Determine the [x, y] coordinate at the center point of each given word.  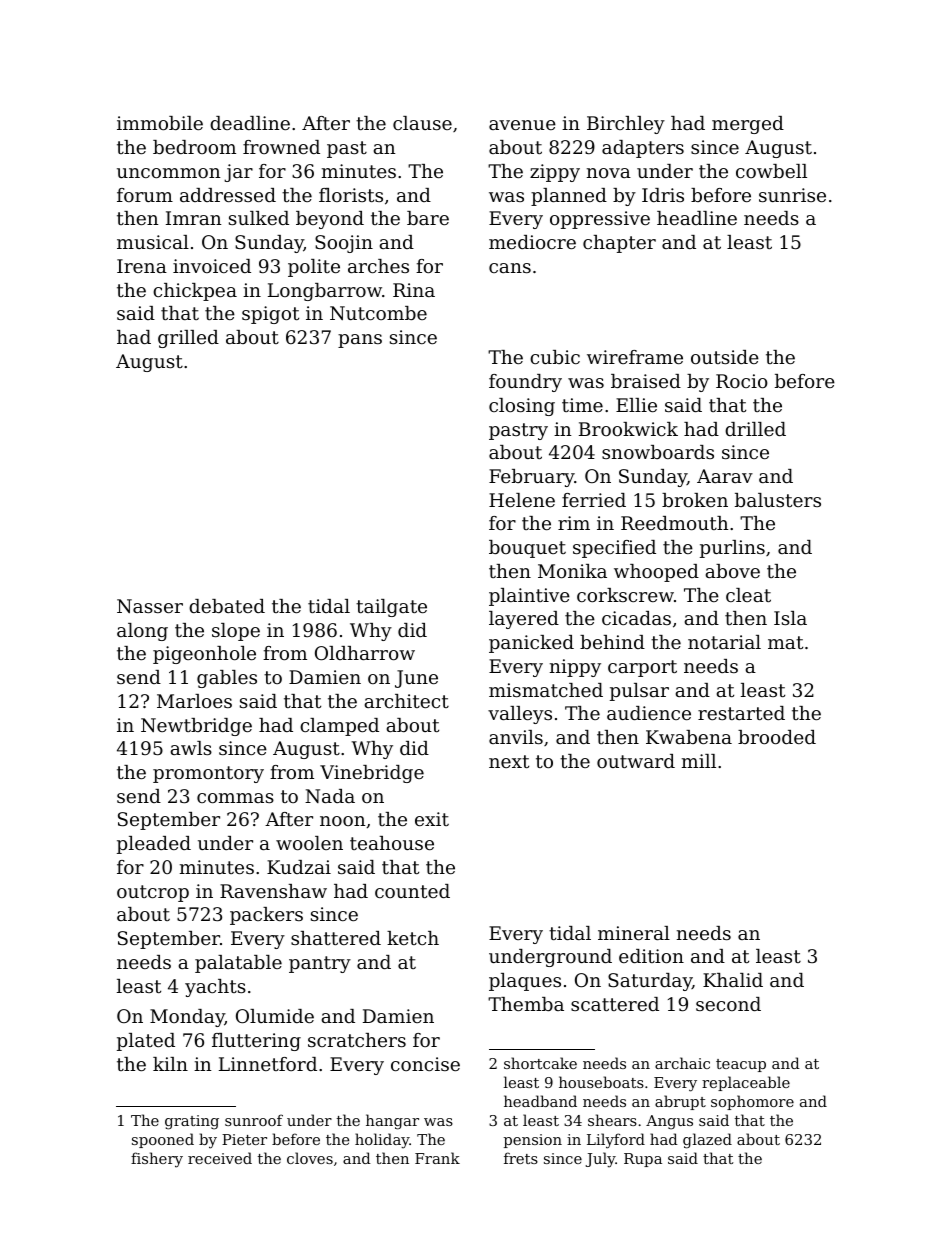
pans [360, 341]
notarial [724, 642]
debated [227, 606]
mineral [634, 933]
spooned [163, 1140]
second [728, 1004]
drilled [755, 429]
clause [422, 123]
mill [699, 761]
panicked [531, 644]
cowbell [771, 171]
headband [540, 1101]
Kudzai [299, 867]
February [532, 478]
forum [145, 195]
